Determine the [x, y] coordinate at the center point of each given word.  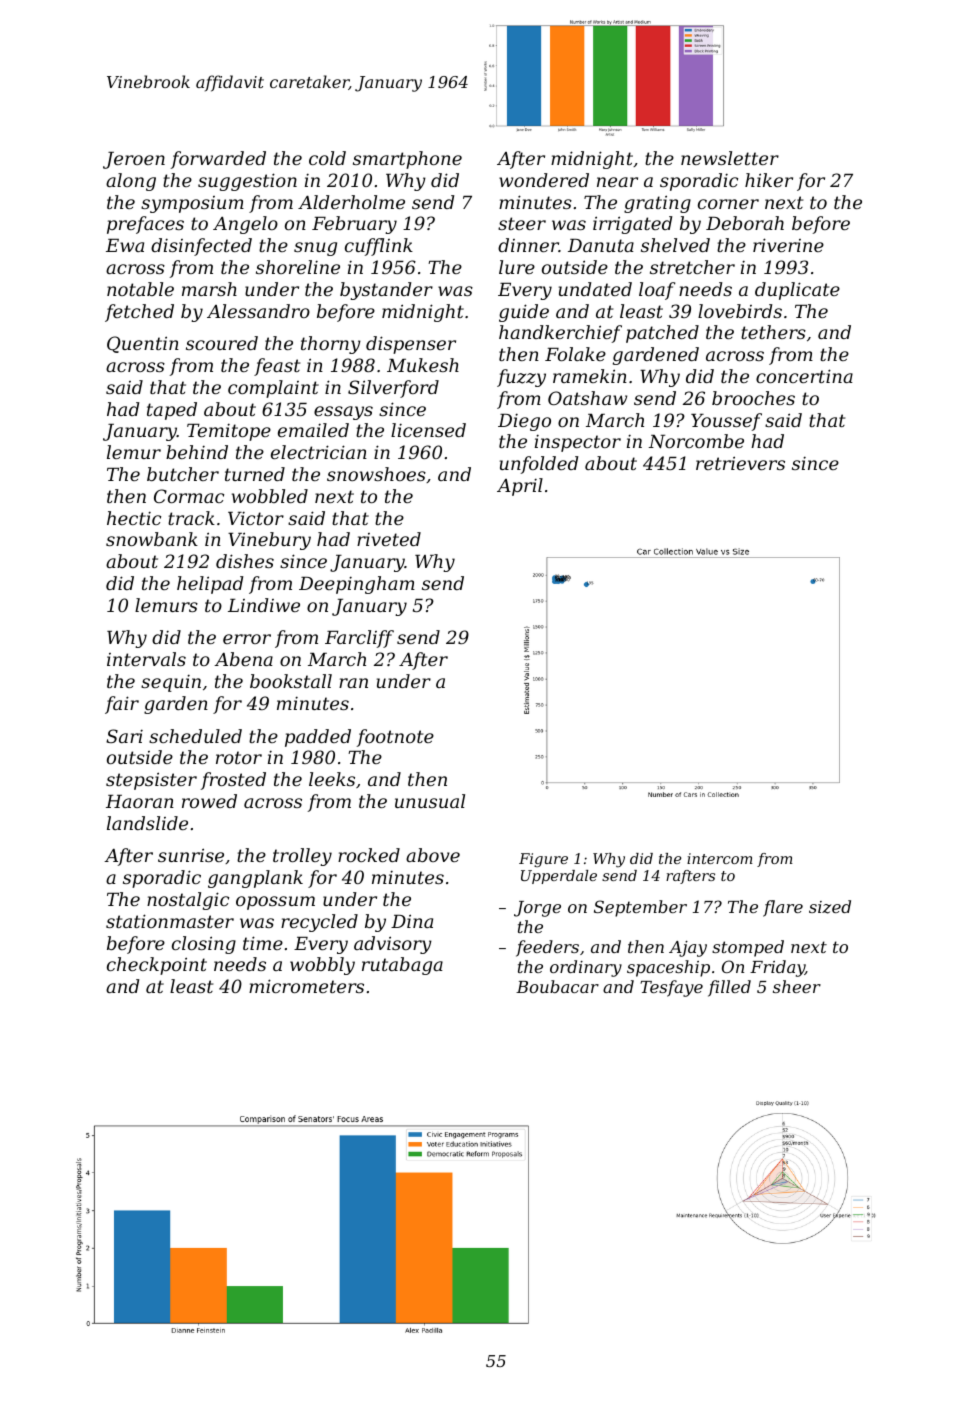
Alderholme [351, 202]
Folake [575, 354]
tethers [773, 332]
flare [783, 908]
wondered [544, 180]
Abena [243, 659]
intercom [720, 858]
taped [172, 411]
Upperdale [559, 877]
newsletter [730, 158]
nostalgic [188, 901]
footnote [395, 738]
